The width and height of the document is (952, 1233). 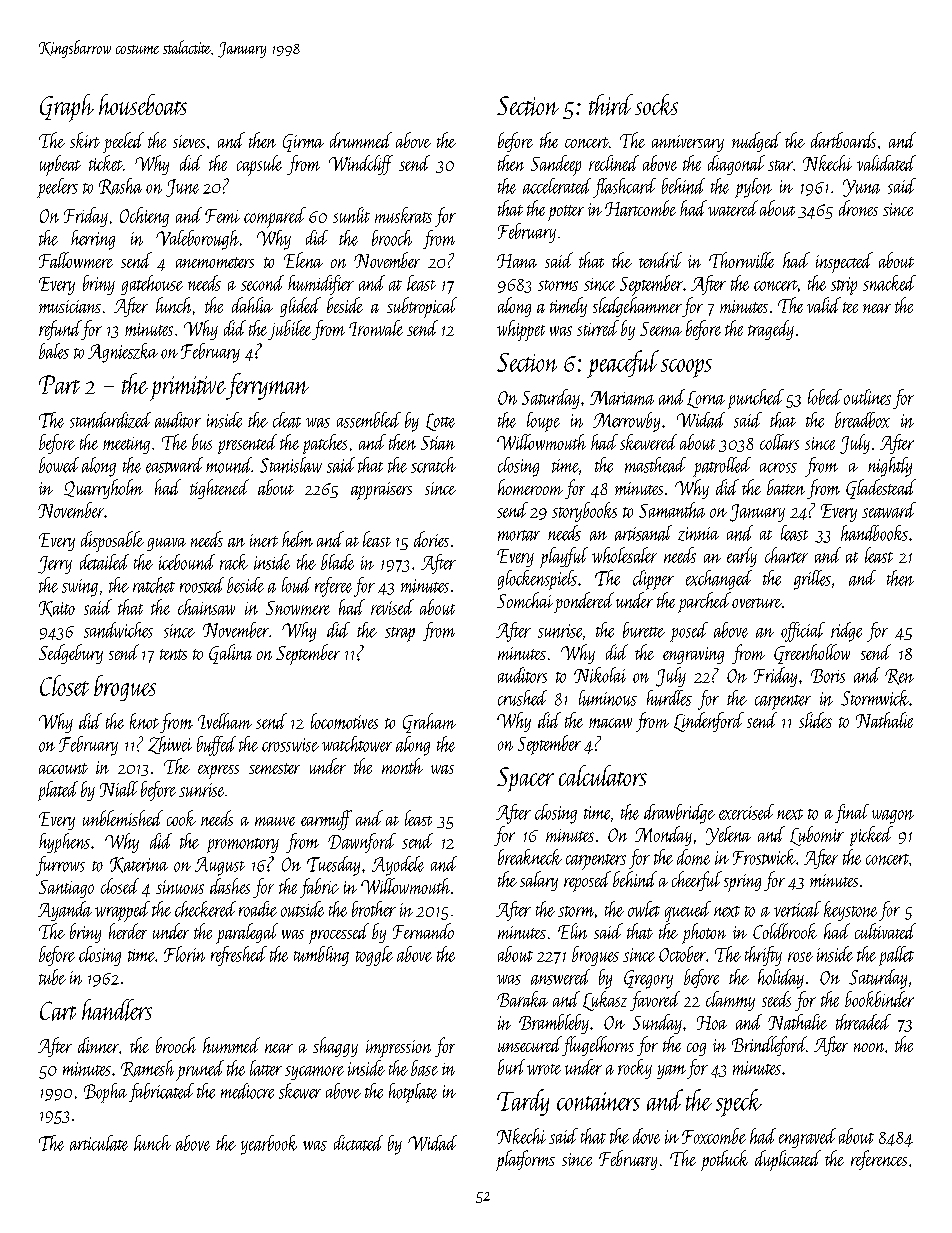 What do you see at coordinates (98, 1045) in the document?
I see `dinner` at bounding box center [98, 1045].
